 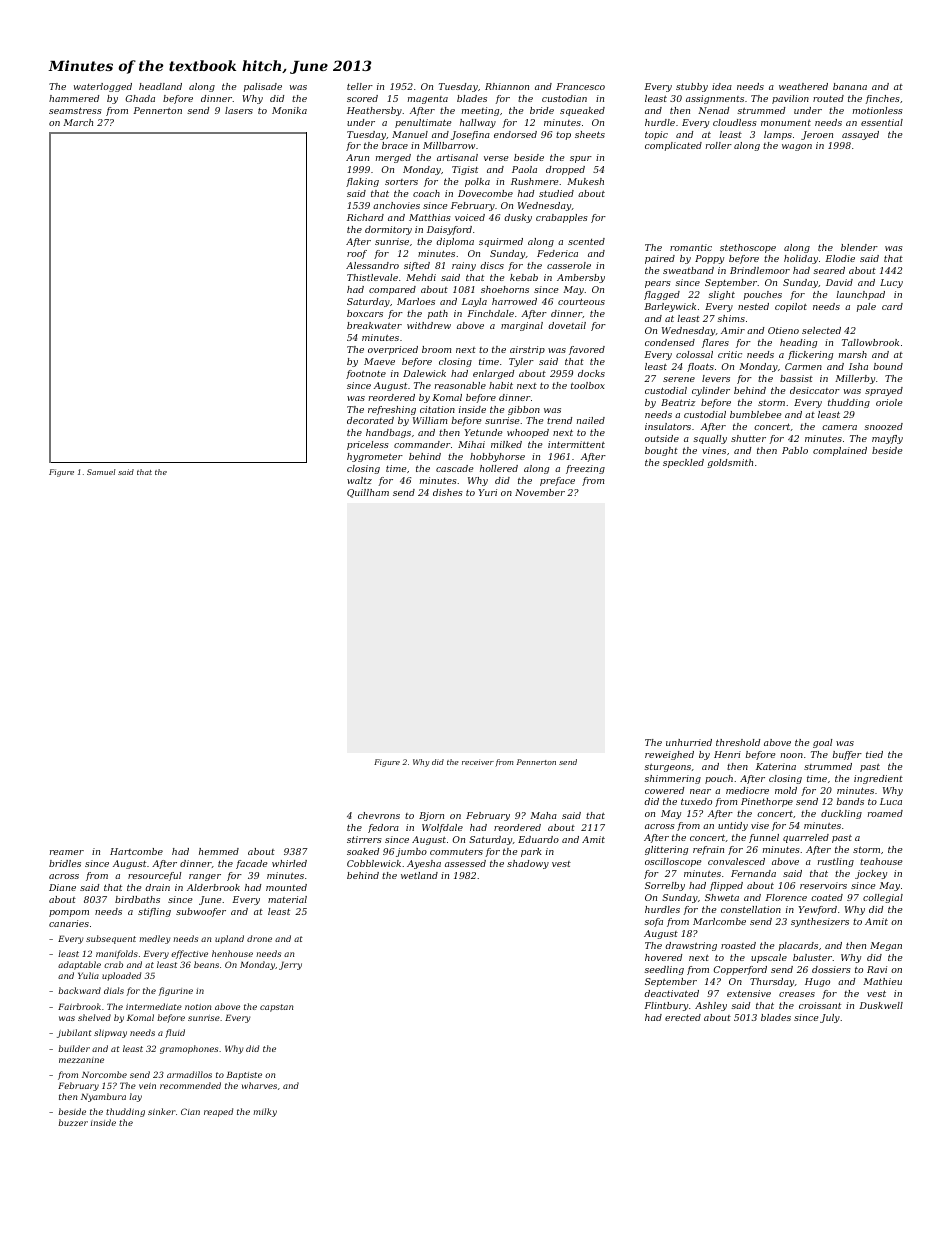 What do you see at coordinates (850, 86) in the page?
I see `banana` at bounding box center [850, 86].
